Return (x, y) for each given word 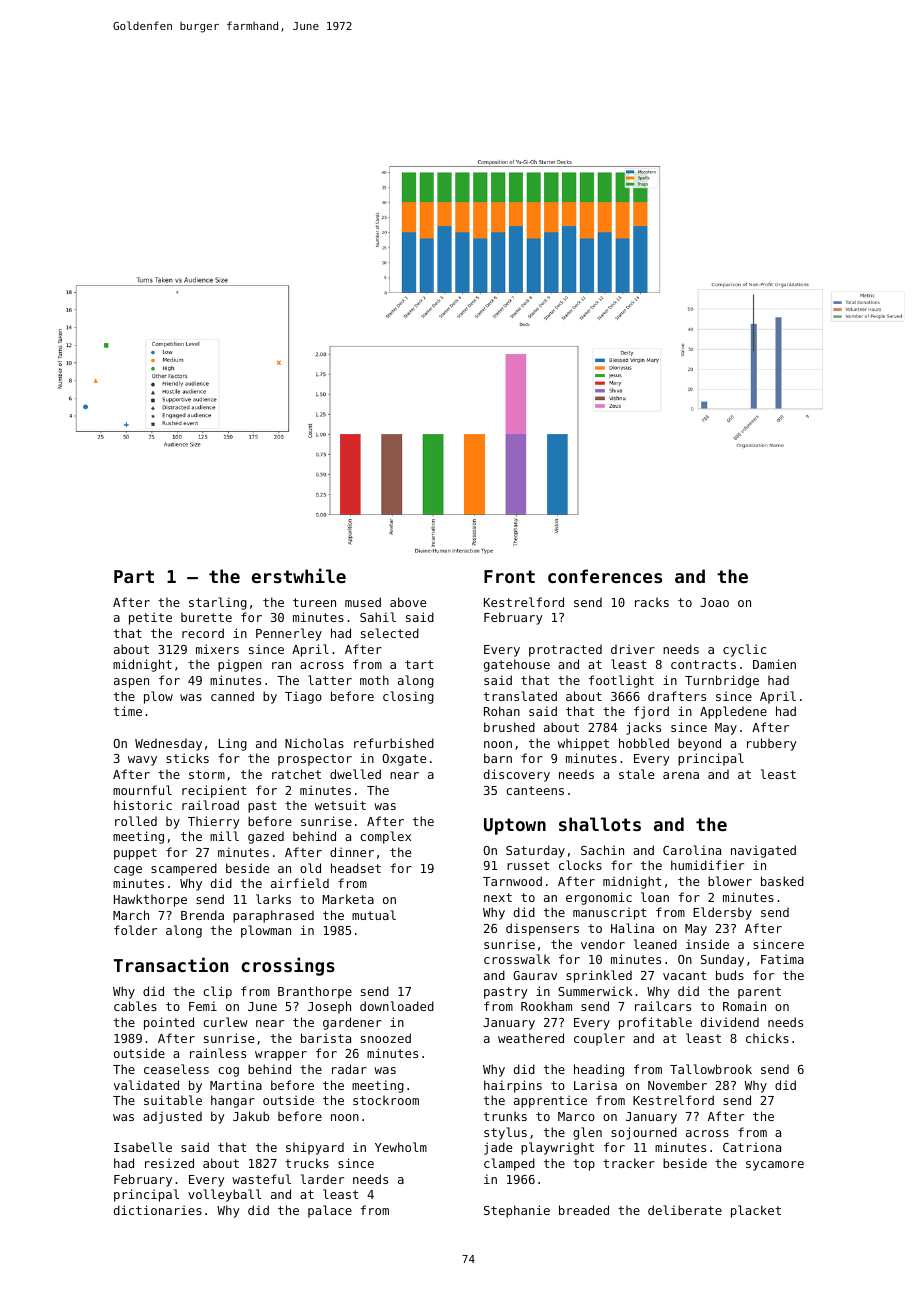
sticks (187, 758)
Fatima (782, 959)
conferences (605, 576)
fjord (651, 712)
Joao (715, 602)
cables (135, 1006)
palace (330, 1211)
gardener (352, 1023)
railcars (663, 1006)
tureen (314, 602)
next (498, 897)
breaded (584, 1210)
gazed (266, 837)
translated (520, 696)
